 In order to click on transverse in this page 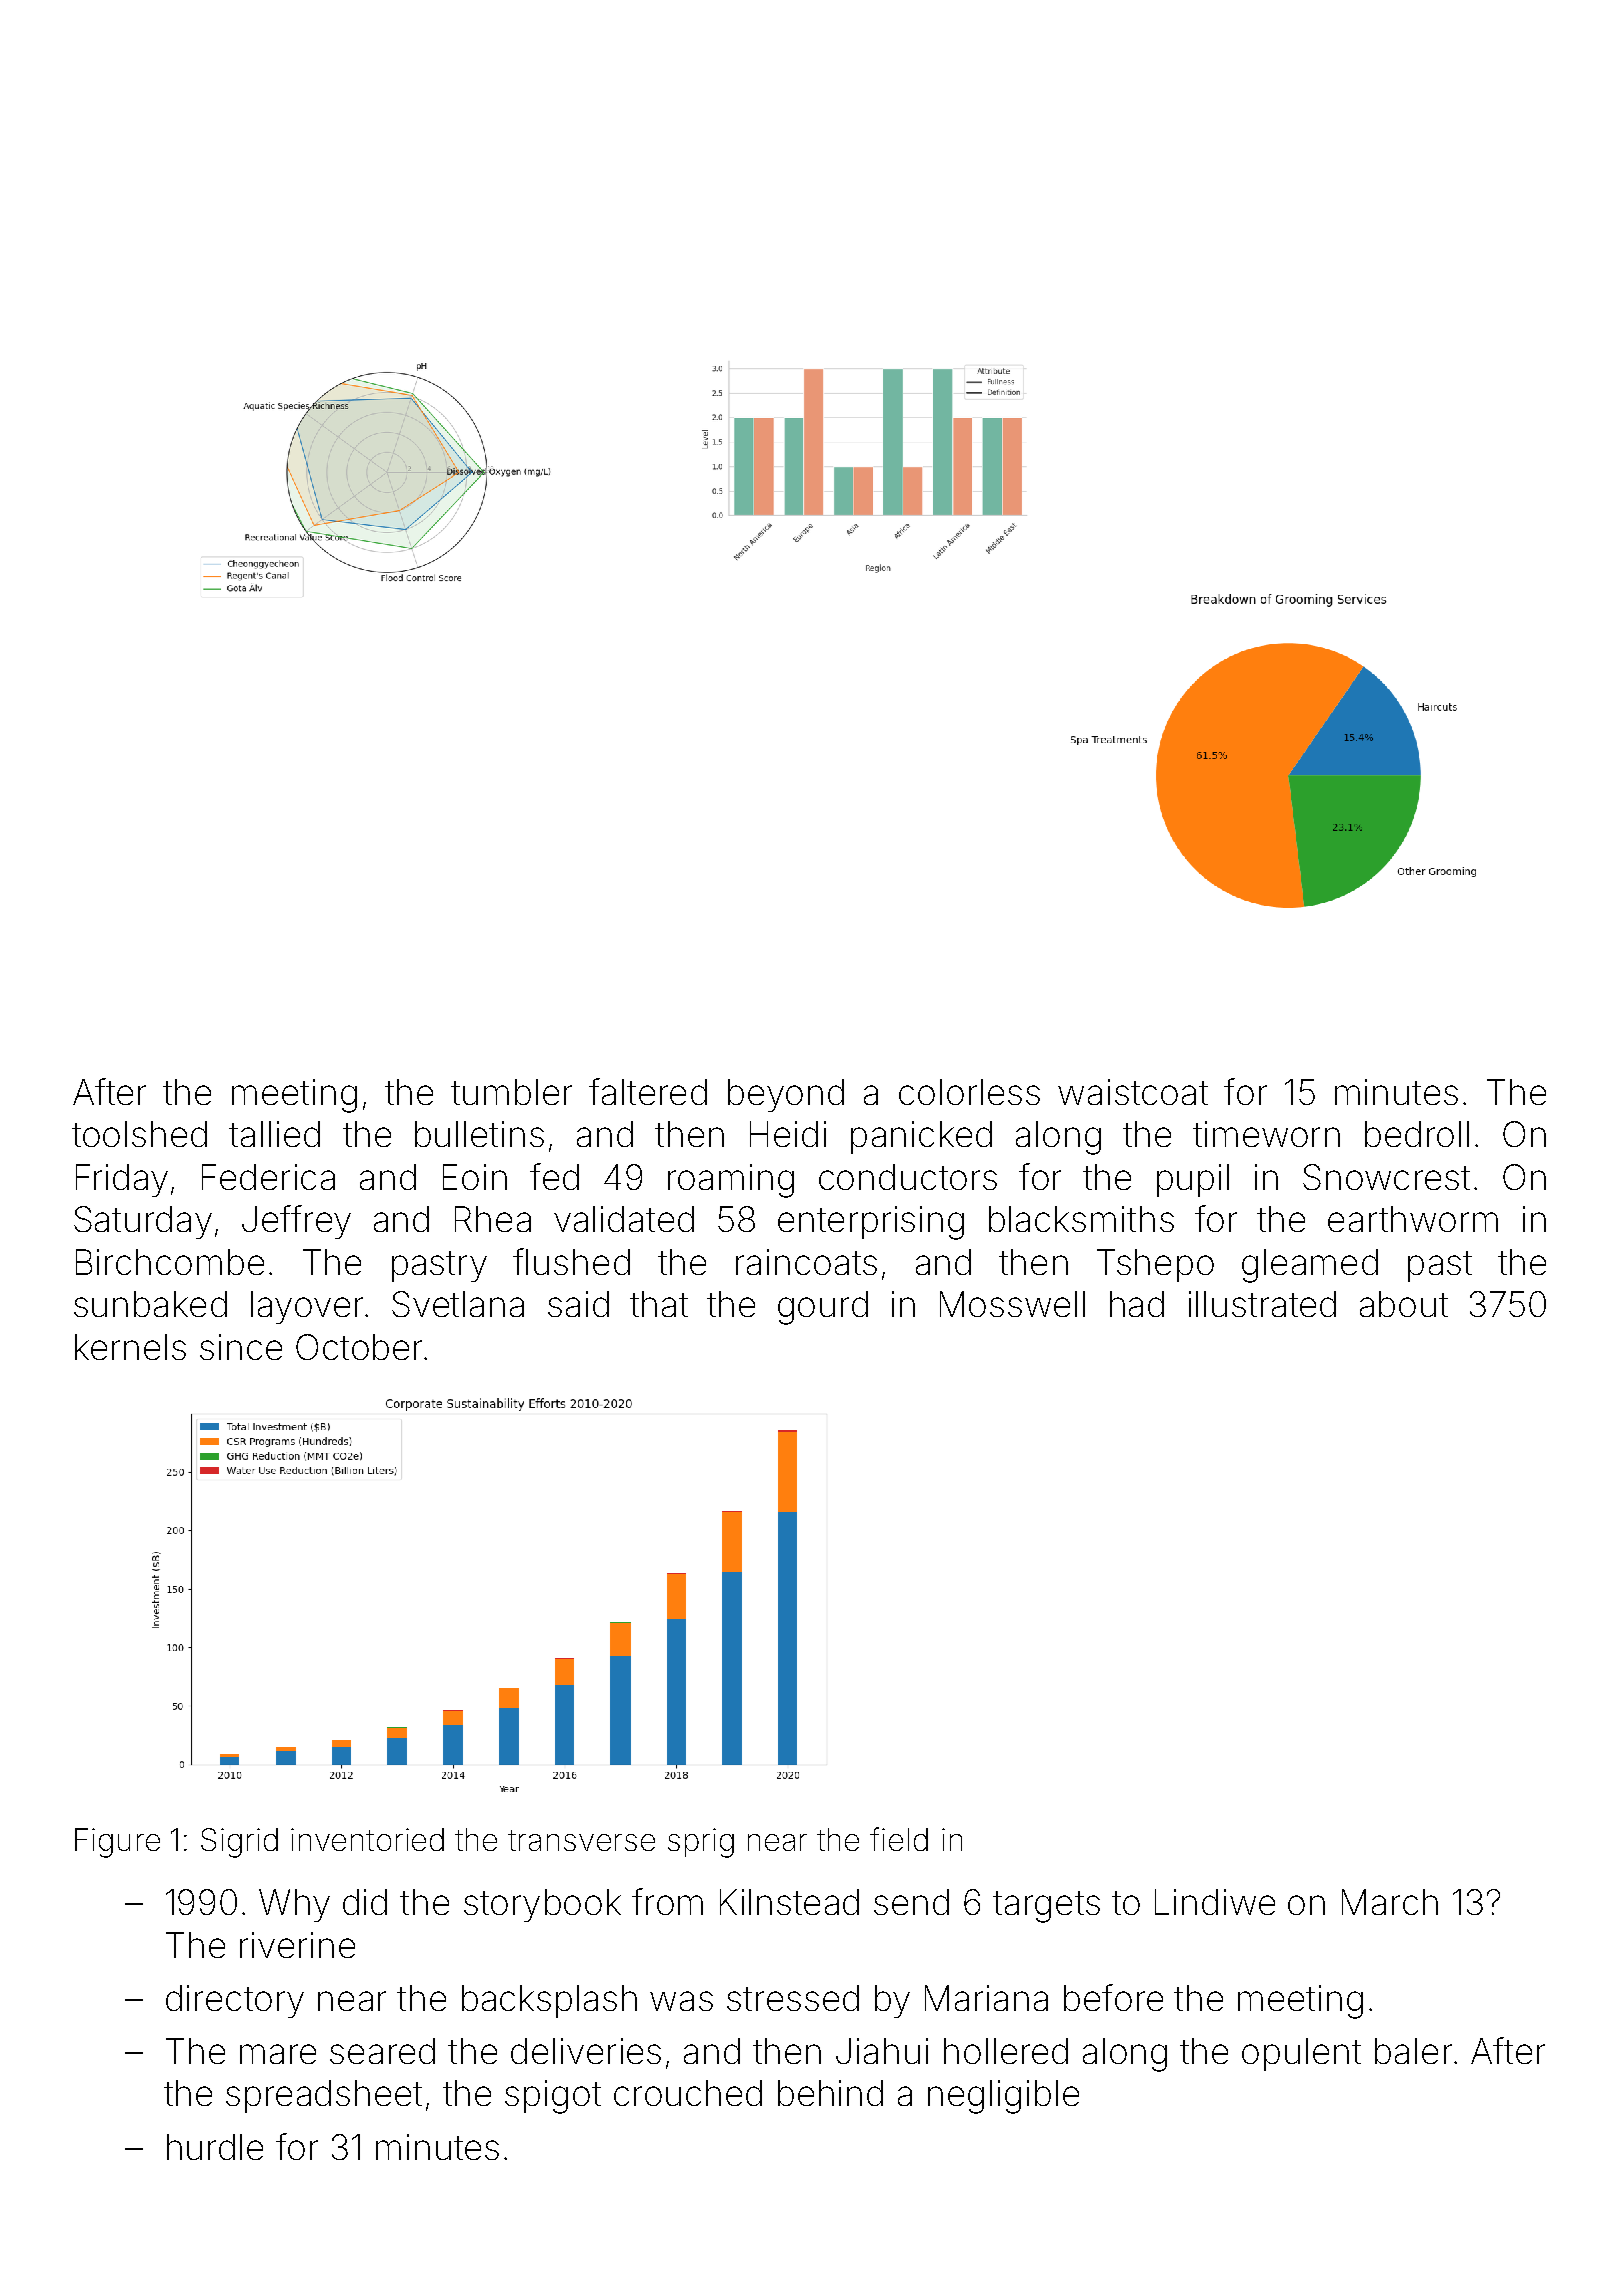, I will do `click(581, 1840)`.
